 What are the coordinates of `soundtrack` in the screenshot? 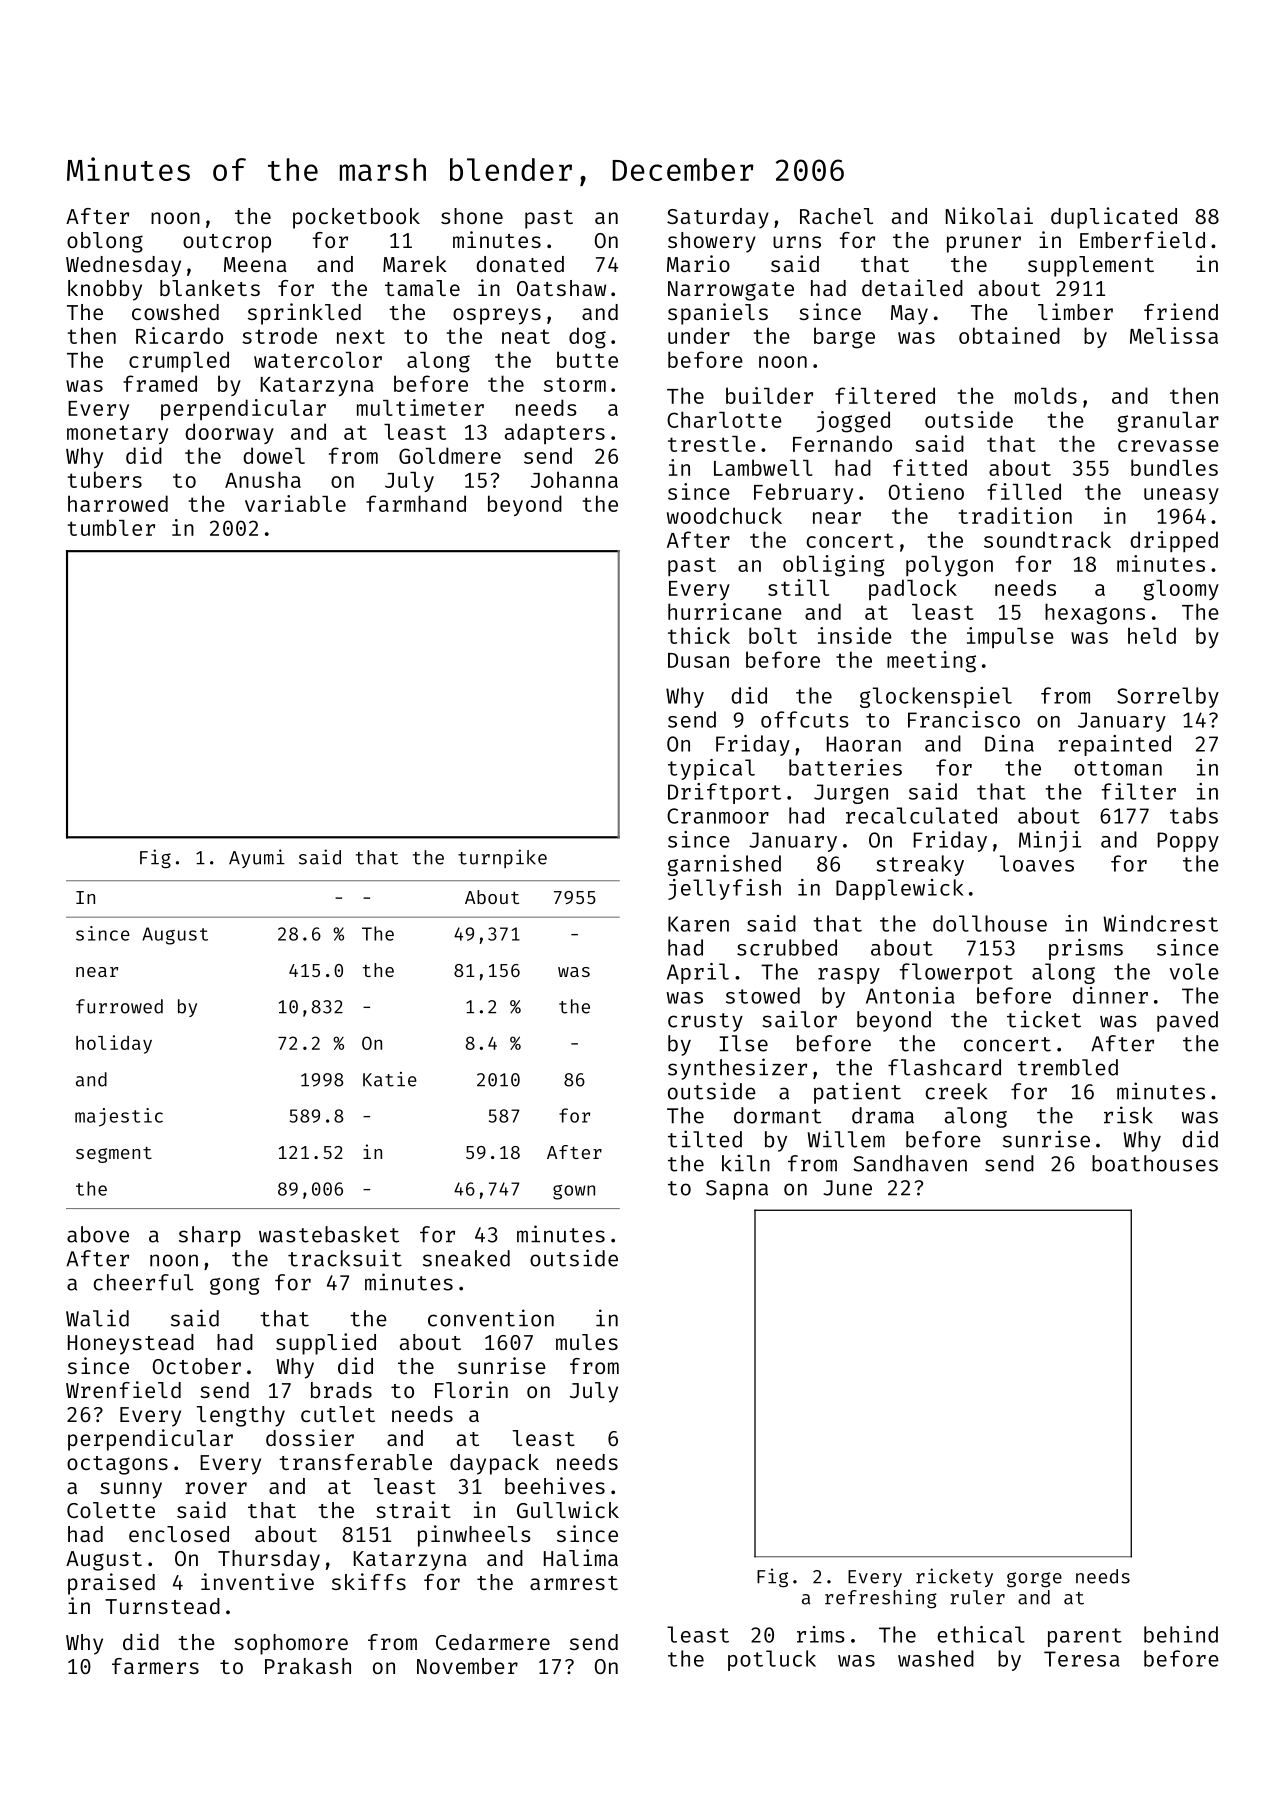 It's located at (1047, 539).
